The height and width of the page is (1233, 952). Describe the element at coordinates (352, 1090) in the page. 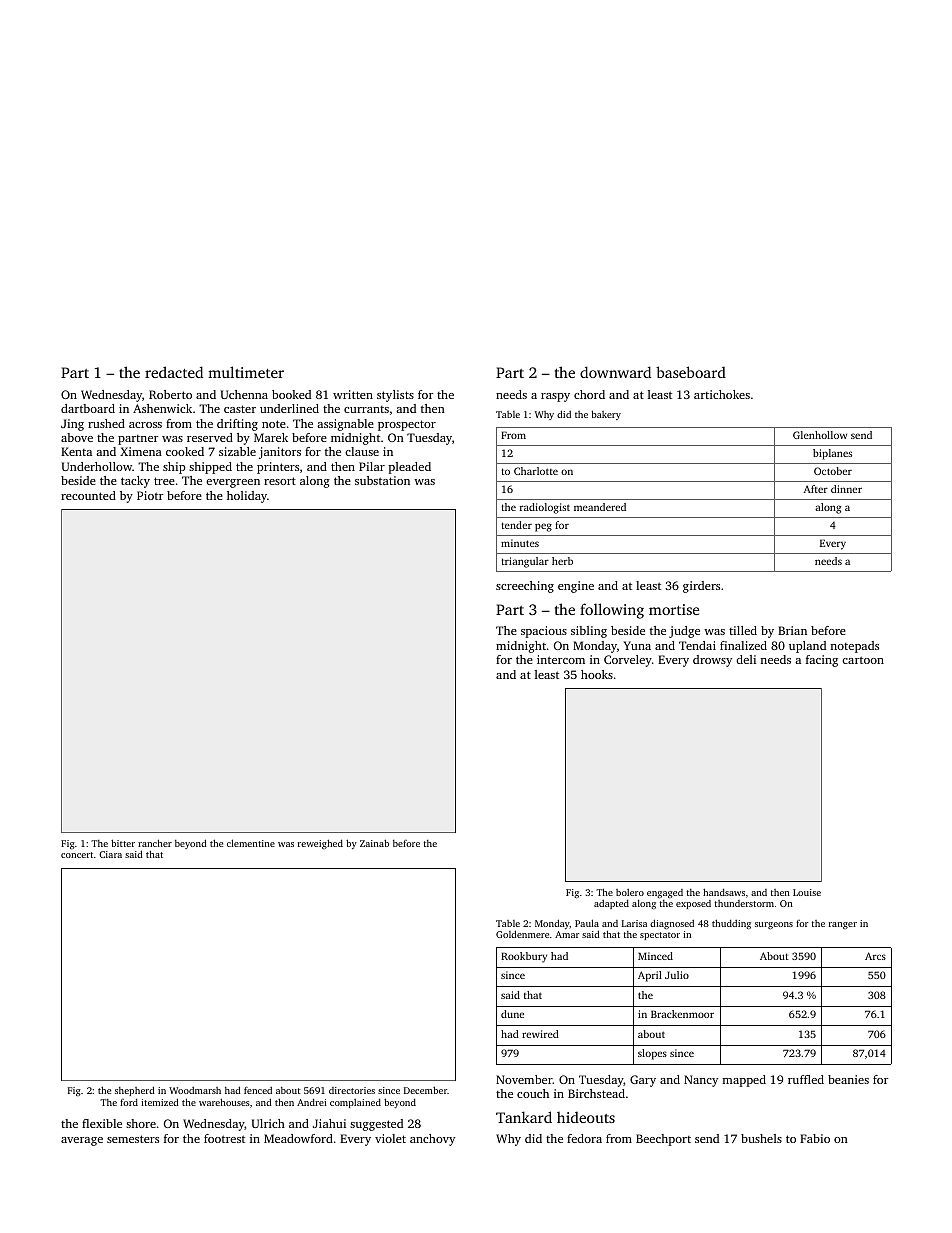

I see `directories` at that location.
